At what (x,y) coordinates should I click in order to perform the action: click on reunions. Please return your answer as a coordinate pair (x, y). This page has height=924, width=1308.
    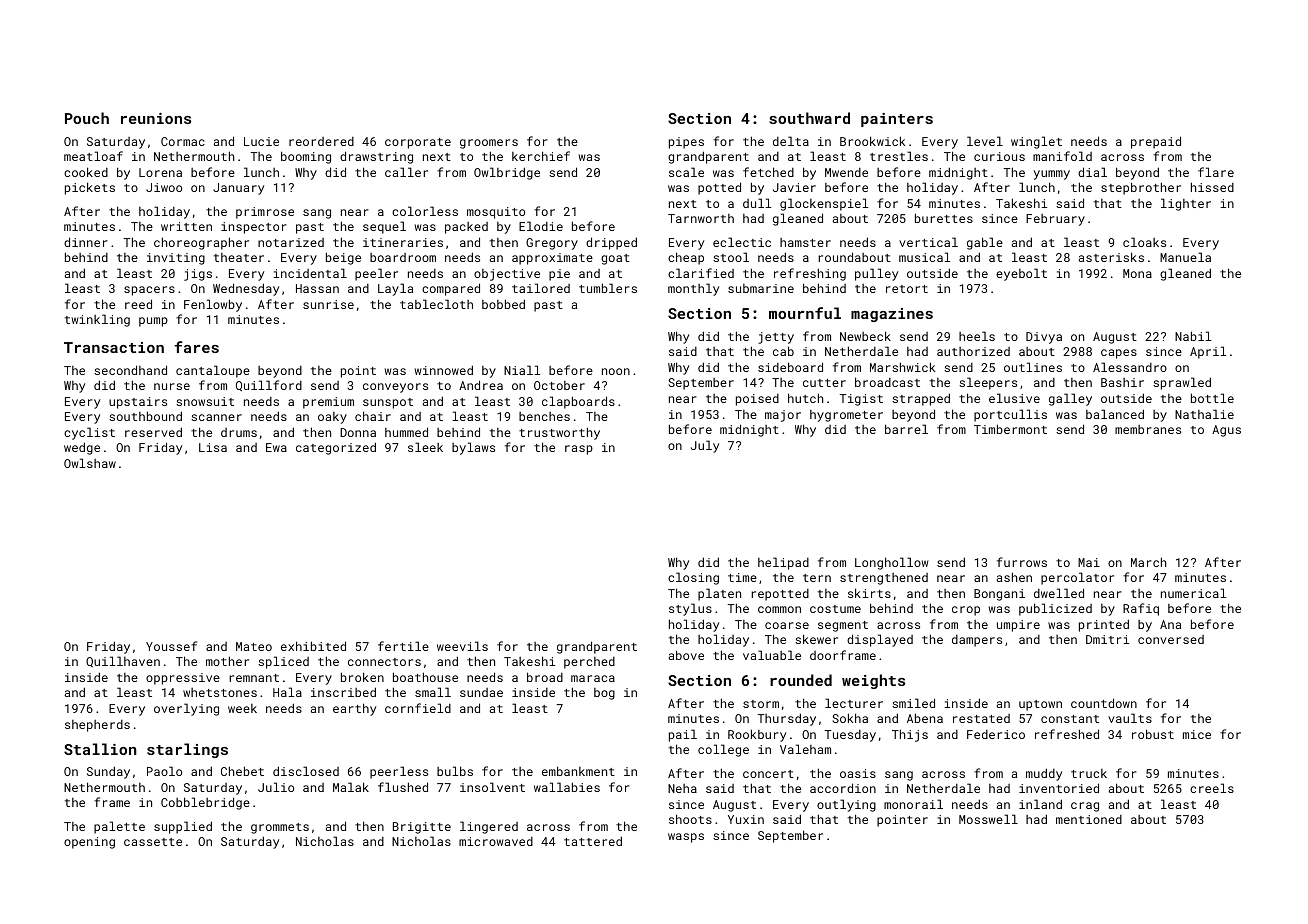
    Looking at the image, I should click on (156, 118).
